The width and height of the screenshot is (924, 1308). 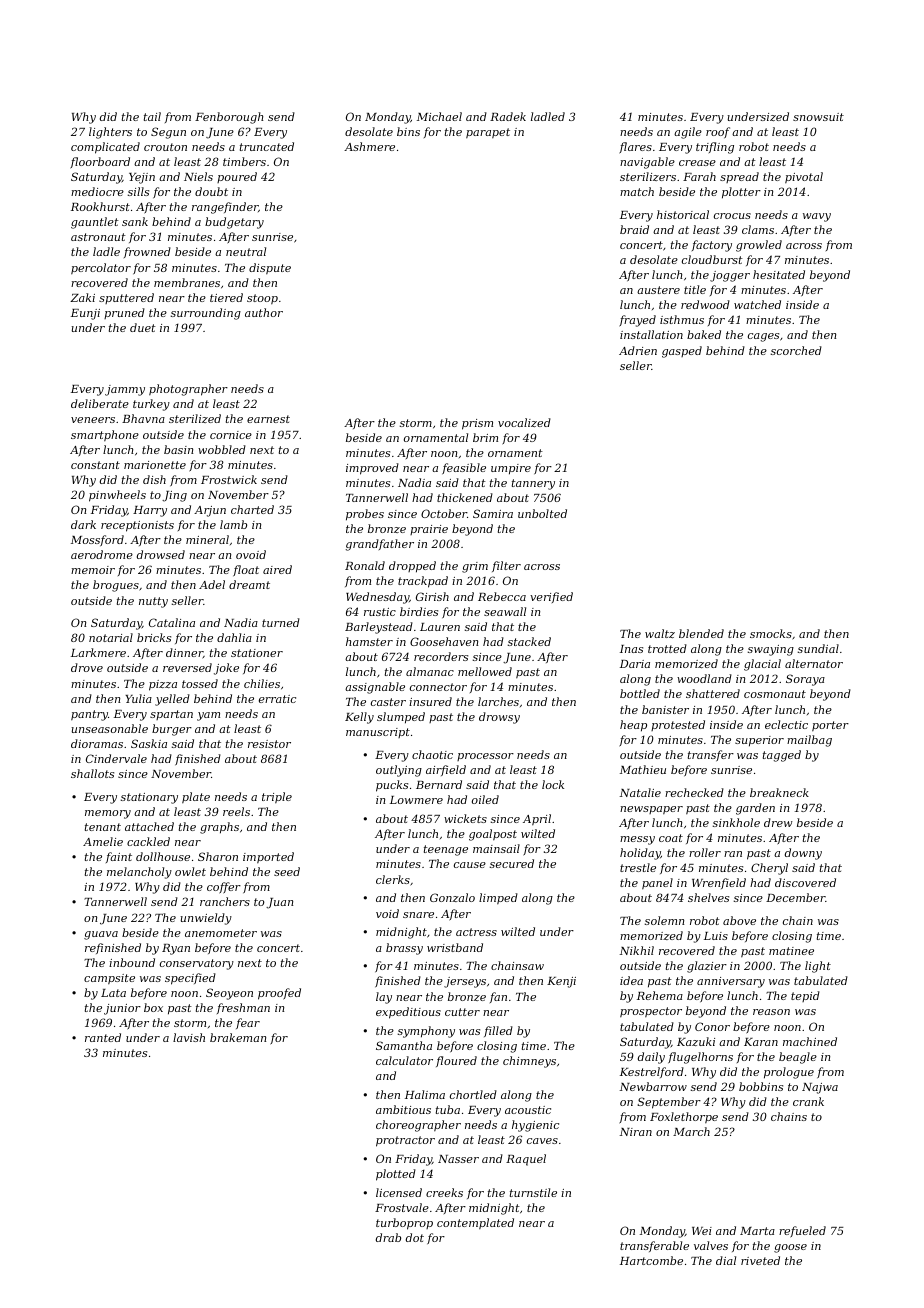 I want to click on umpire, so click(x=511, y=469).
